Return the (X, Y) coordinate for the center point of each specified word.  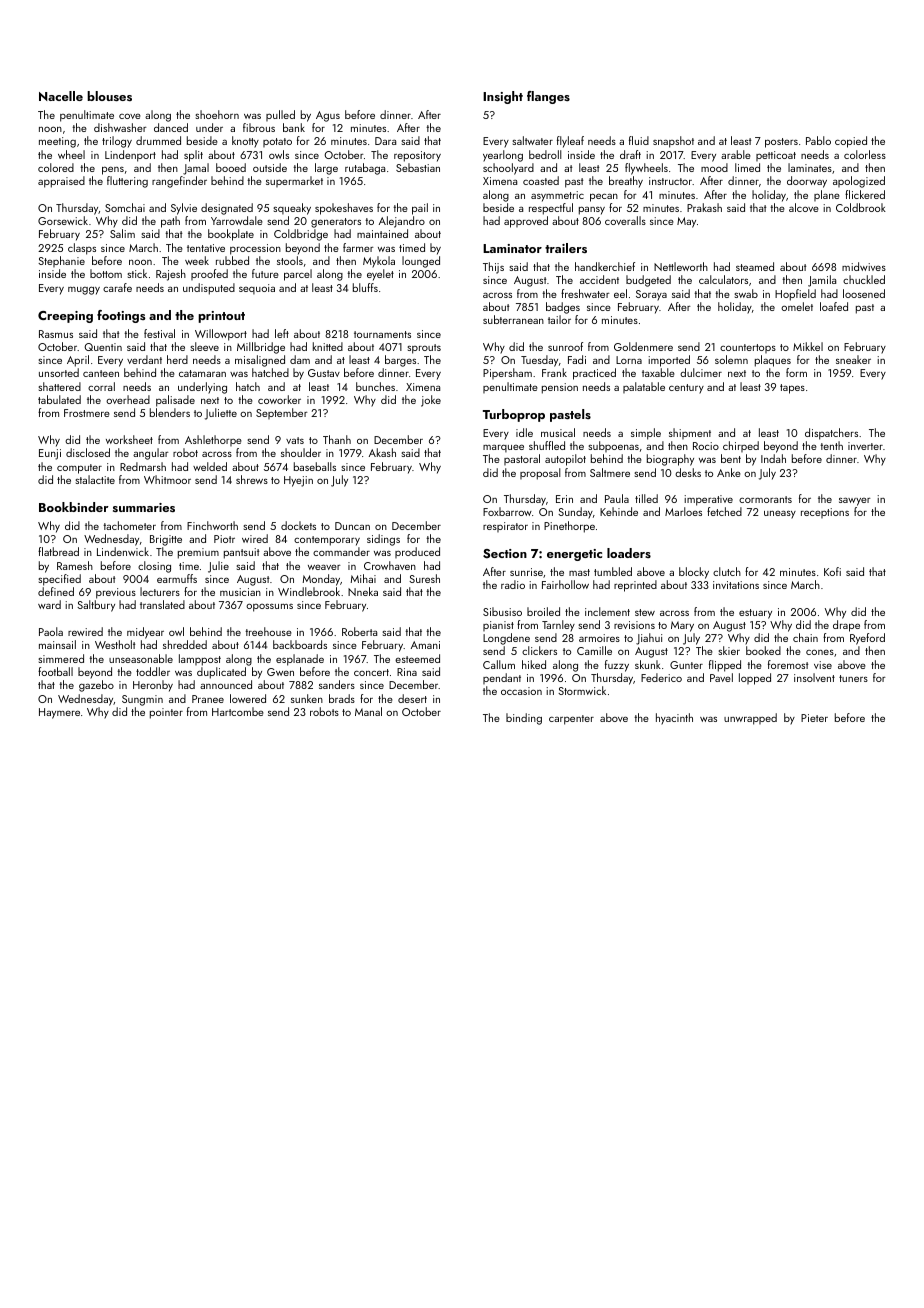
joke (431, 401)
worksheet (129, 439)
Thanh (337, 439)
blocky (694, 573)
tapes (792, 389)
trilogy (117, 142)
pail (420, 209)
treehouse (268, 631)
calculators (723, 279)
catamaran (202, 373)
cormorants (765, 499)
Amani (425, 645)
